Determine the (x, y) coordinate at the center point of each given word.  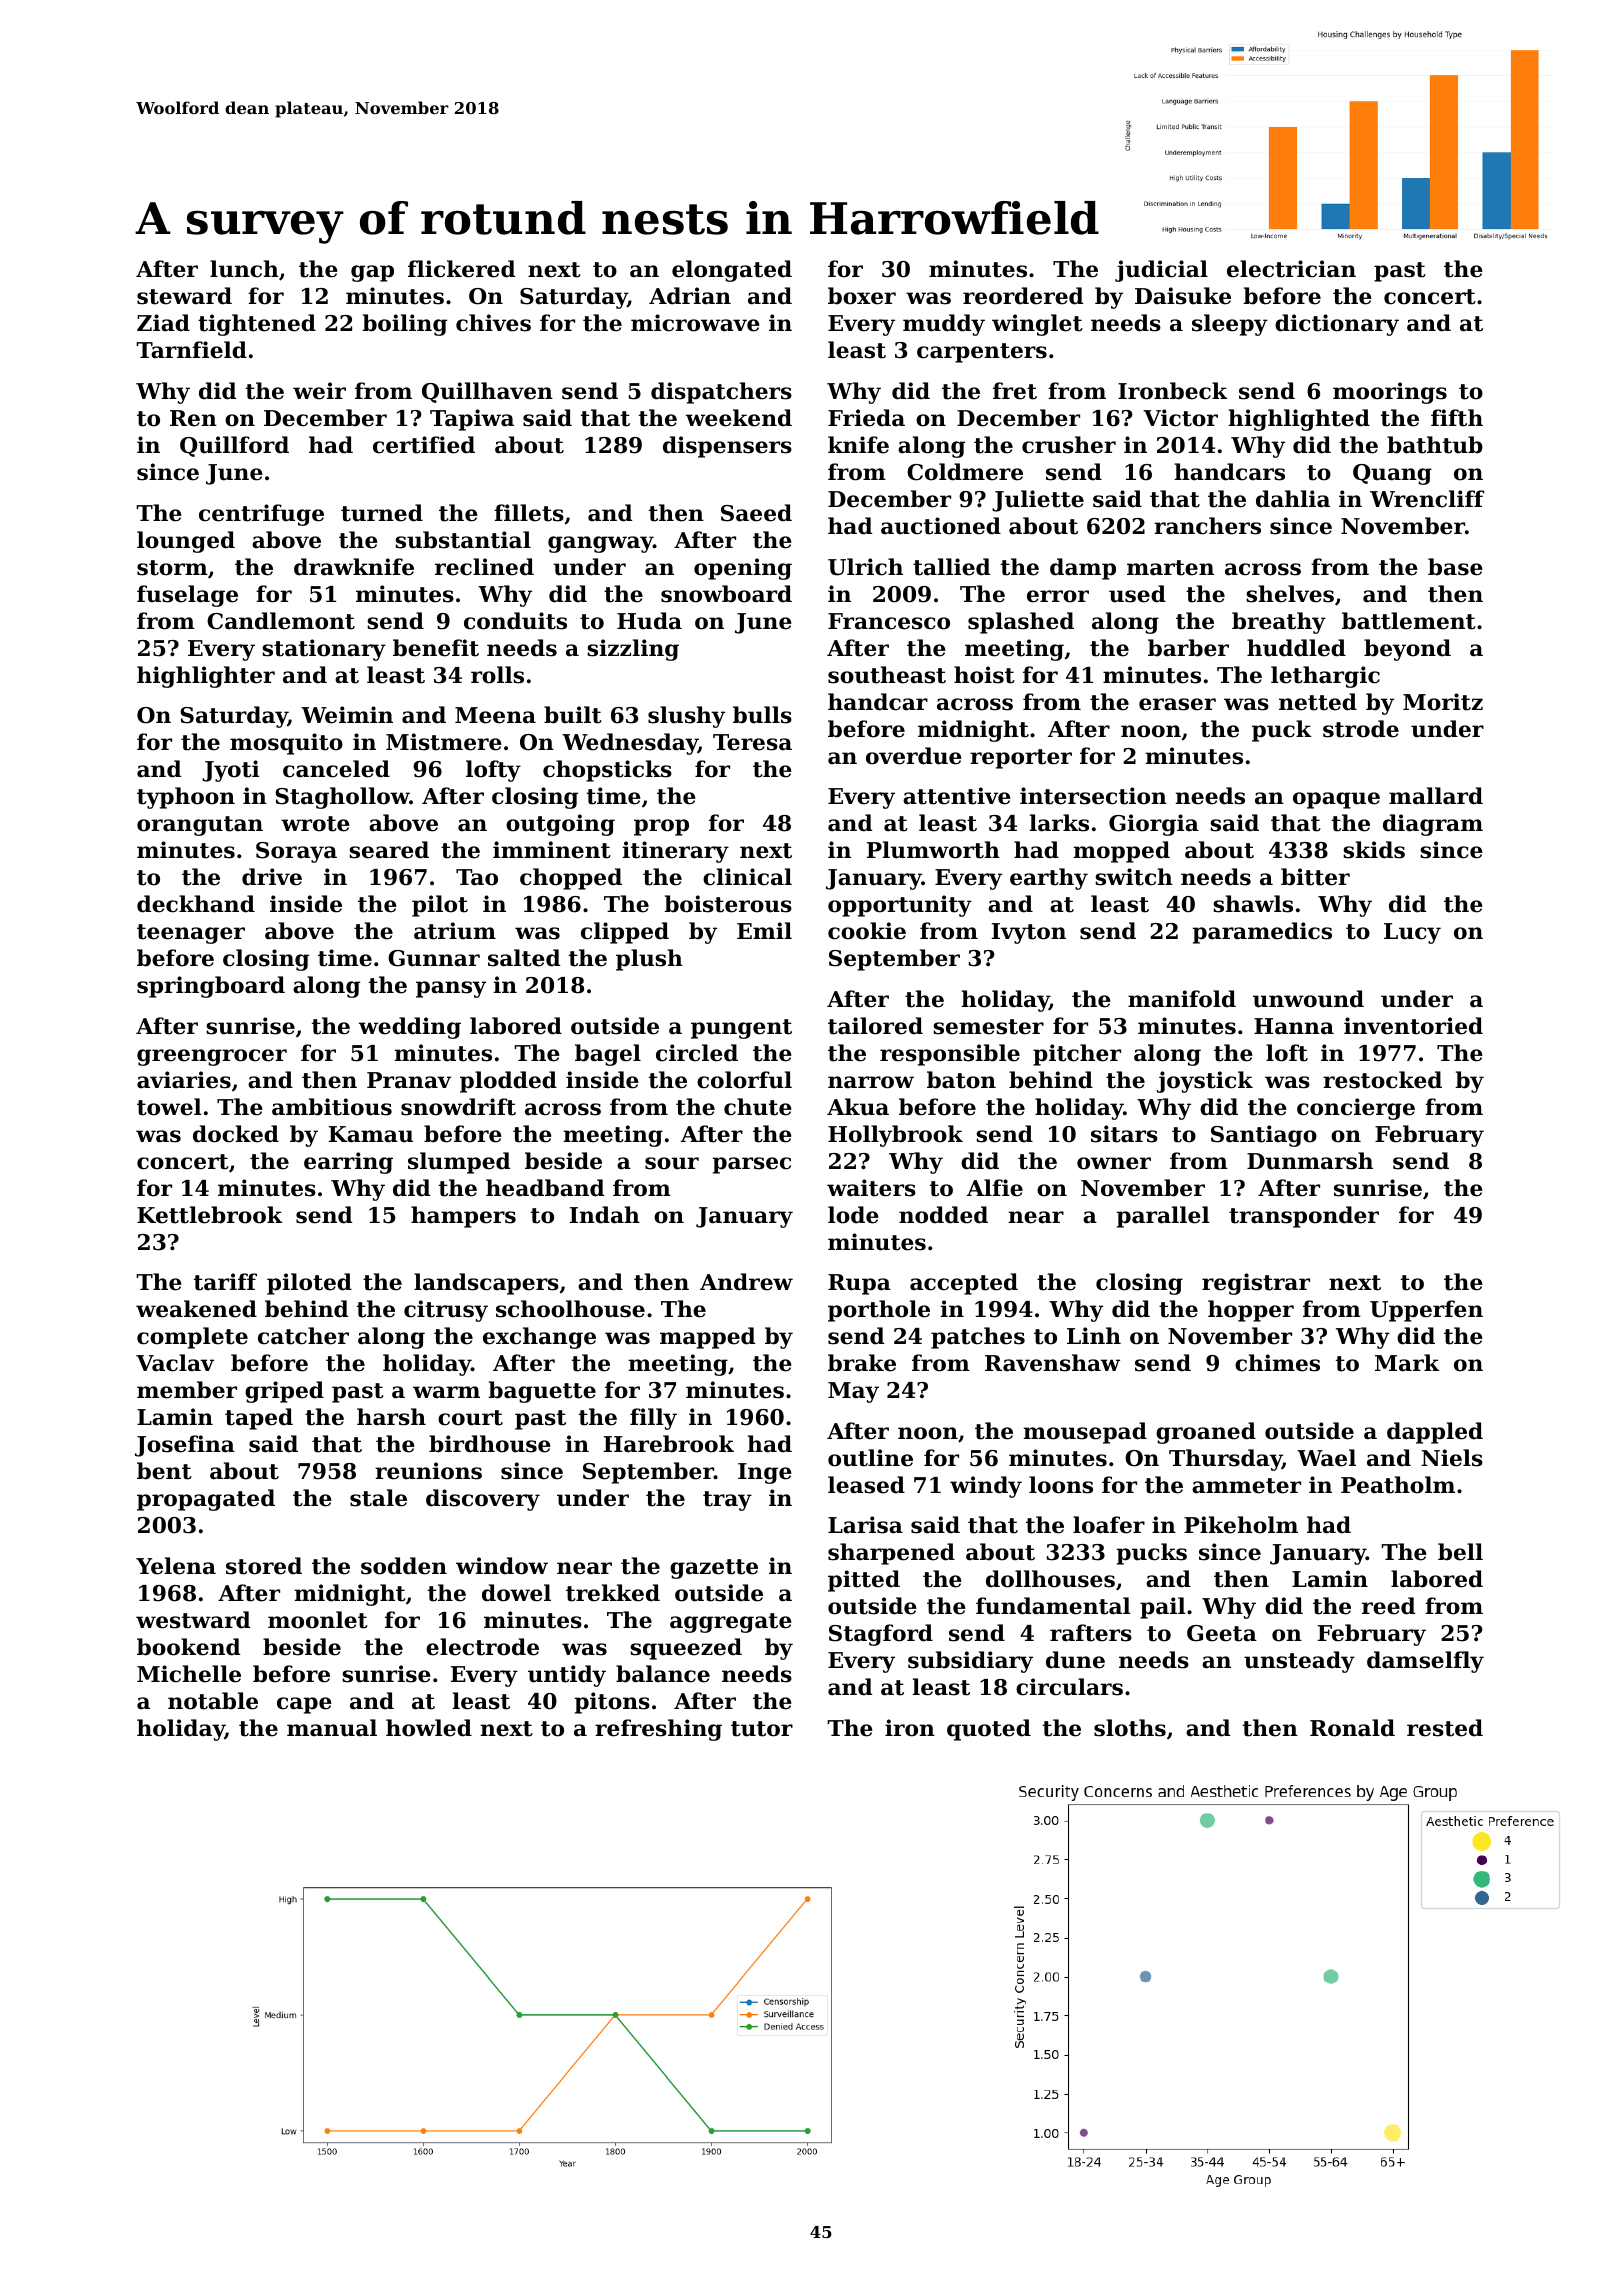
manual (332, 1728)
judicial (1161, 271)
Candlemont (281, 621)
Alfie (995, 1188)
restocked (1382, 1080)
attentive (957, 796)
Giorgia (1154, 825)
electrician (1291, 269)
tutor (762, 1729)
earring (348, 1163)
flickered (461, 269)
